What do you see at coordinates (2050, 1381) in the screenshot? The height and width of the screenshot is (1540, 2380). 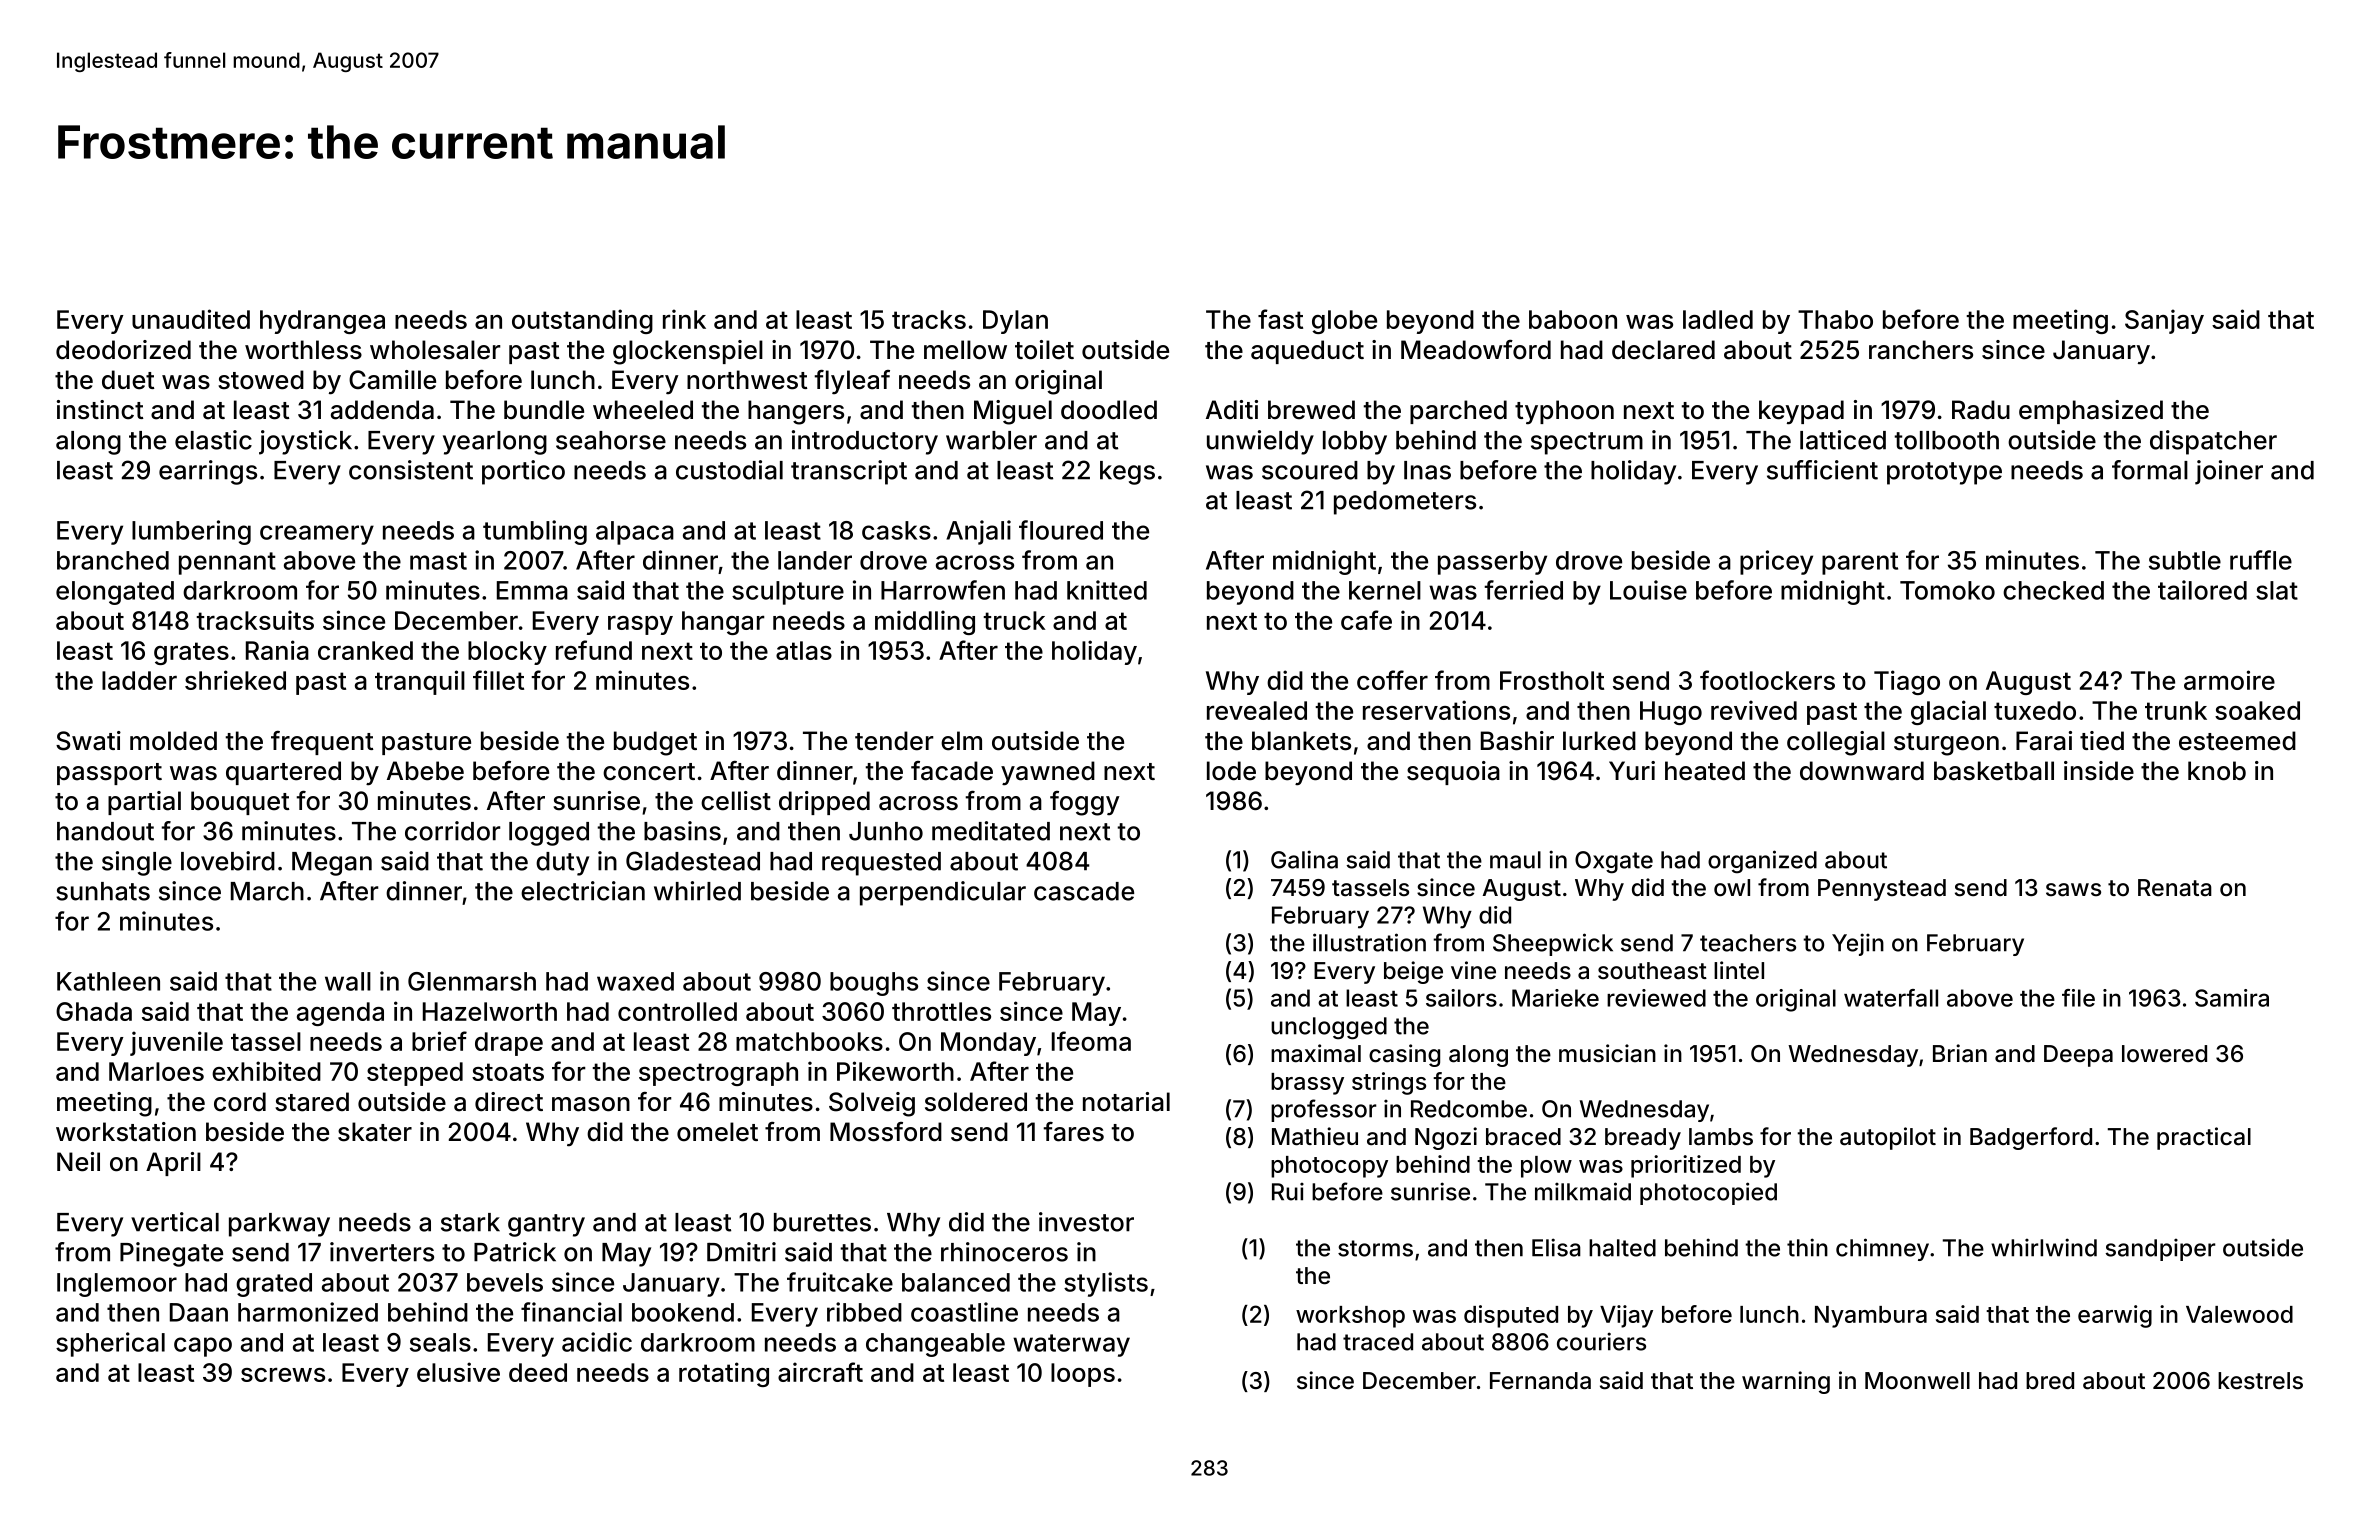 I see `bred` at bounding box center [2050, 1381].
